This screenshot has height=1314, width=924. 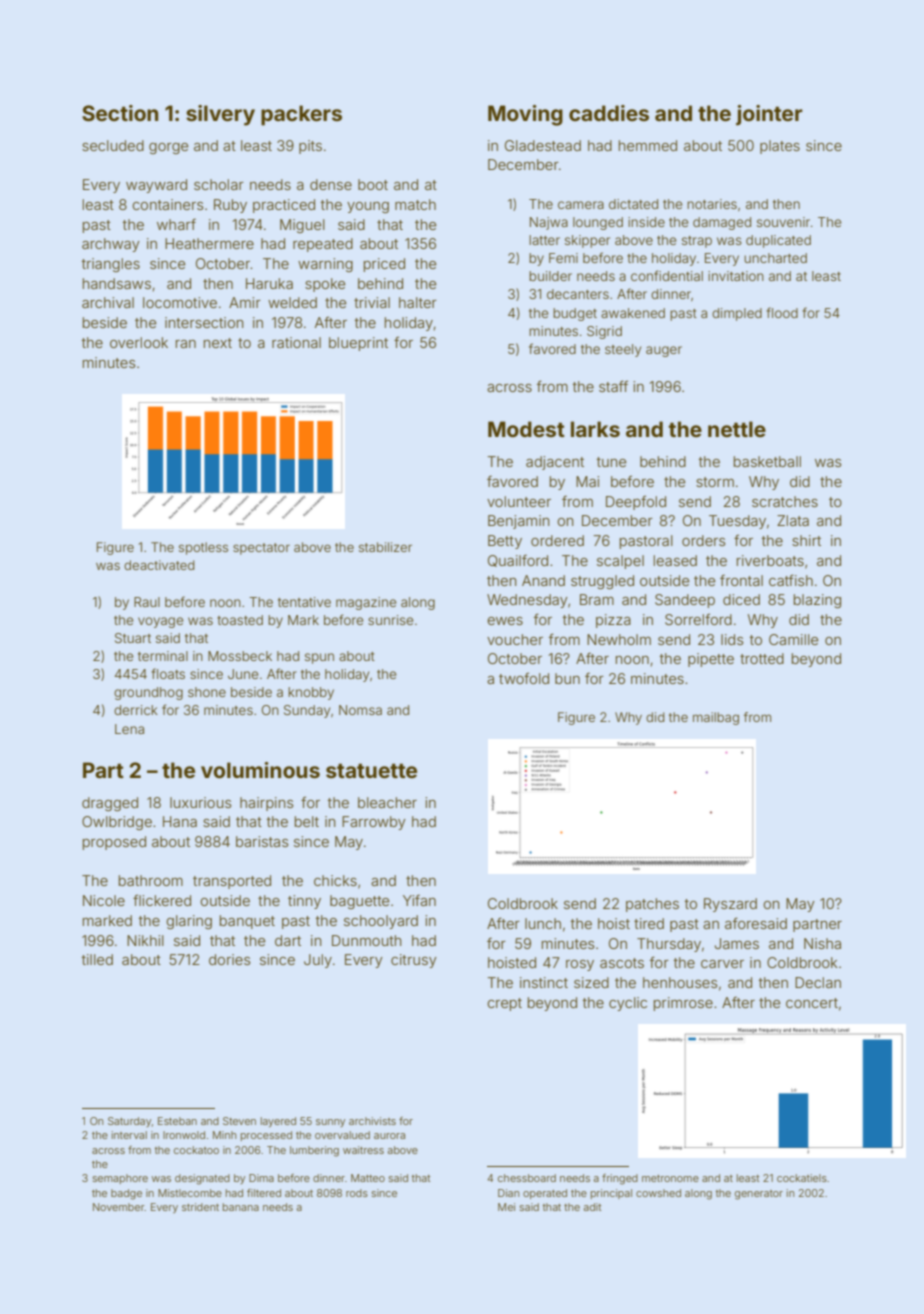 What do you see at coordinates (296, 342) in the screenshot?
I see `rational` at bounding box center [296, 342].
